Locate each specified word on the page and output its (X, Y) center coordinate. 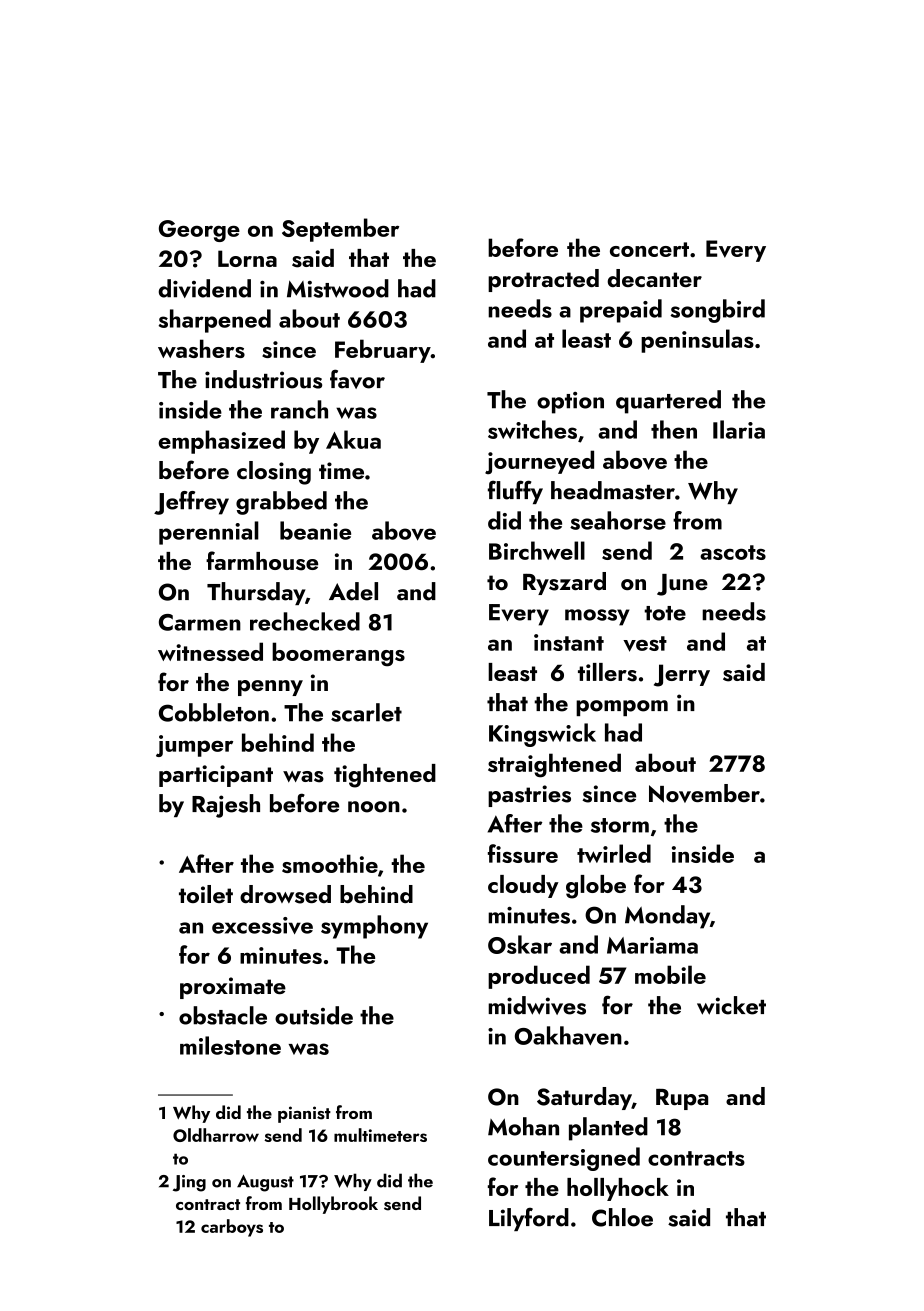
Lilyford (529, 1219)
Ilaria (739, 429)
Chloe (622, 1217)
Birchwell (537, 550)
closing (274, 473)
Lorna (247, 258)
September (340, 230)
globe (596, 887)
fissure (523, 853)
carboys (232, 1228)
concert (649, 249)
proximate (233, 988)
